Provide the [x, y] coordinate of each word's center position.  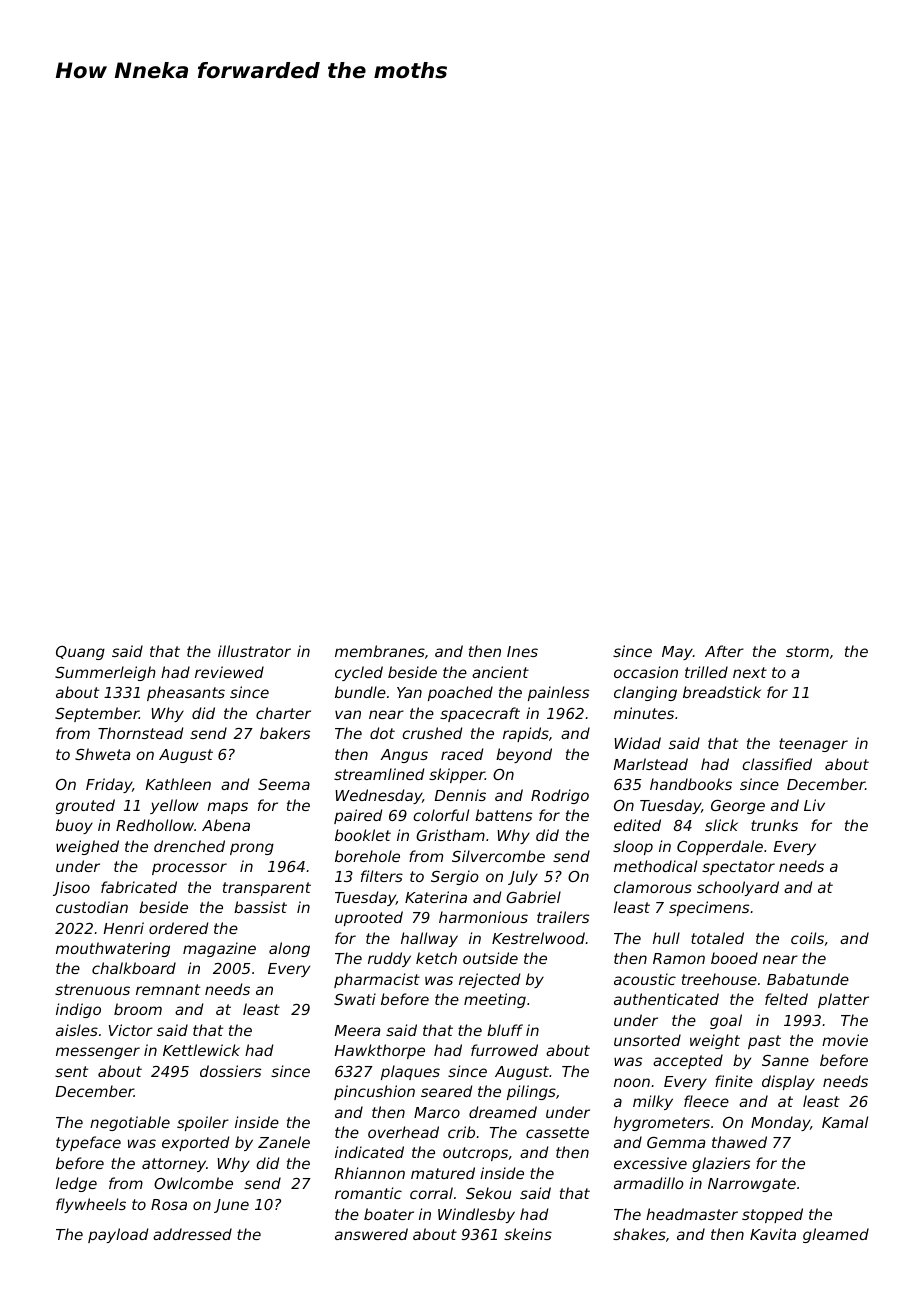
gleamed [836, 1235]
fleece [706, 1101]
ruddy [389, 959]
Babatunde [808, 979]
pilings [531, 1092]
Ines [522, 651]
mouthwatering [113, 949]
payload [118, 1235]
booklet [363, 835]
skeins [528, 1234]
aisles [77, 1030]
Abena [226, 825]
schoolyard [738, 888]
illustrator [254, 651]
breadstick [722, 692]
